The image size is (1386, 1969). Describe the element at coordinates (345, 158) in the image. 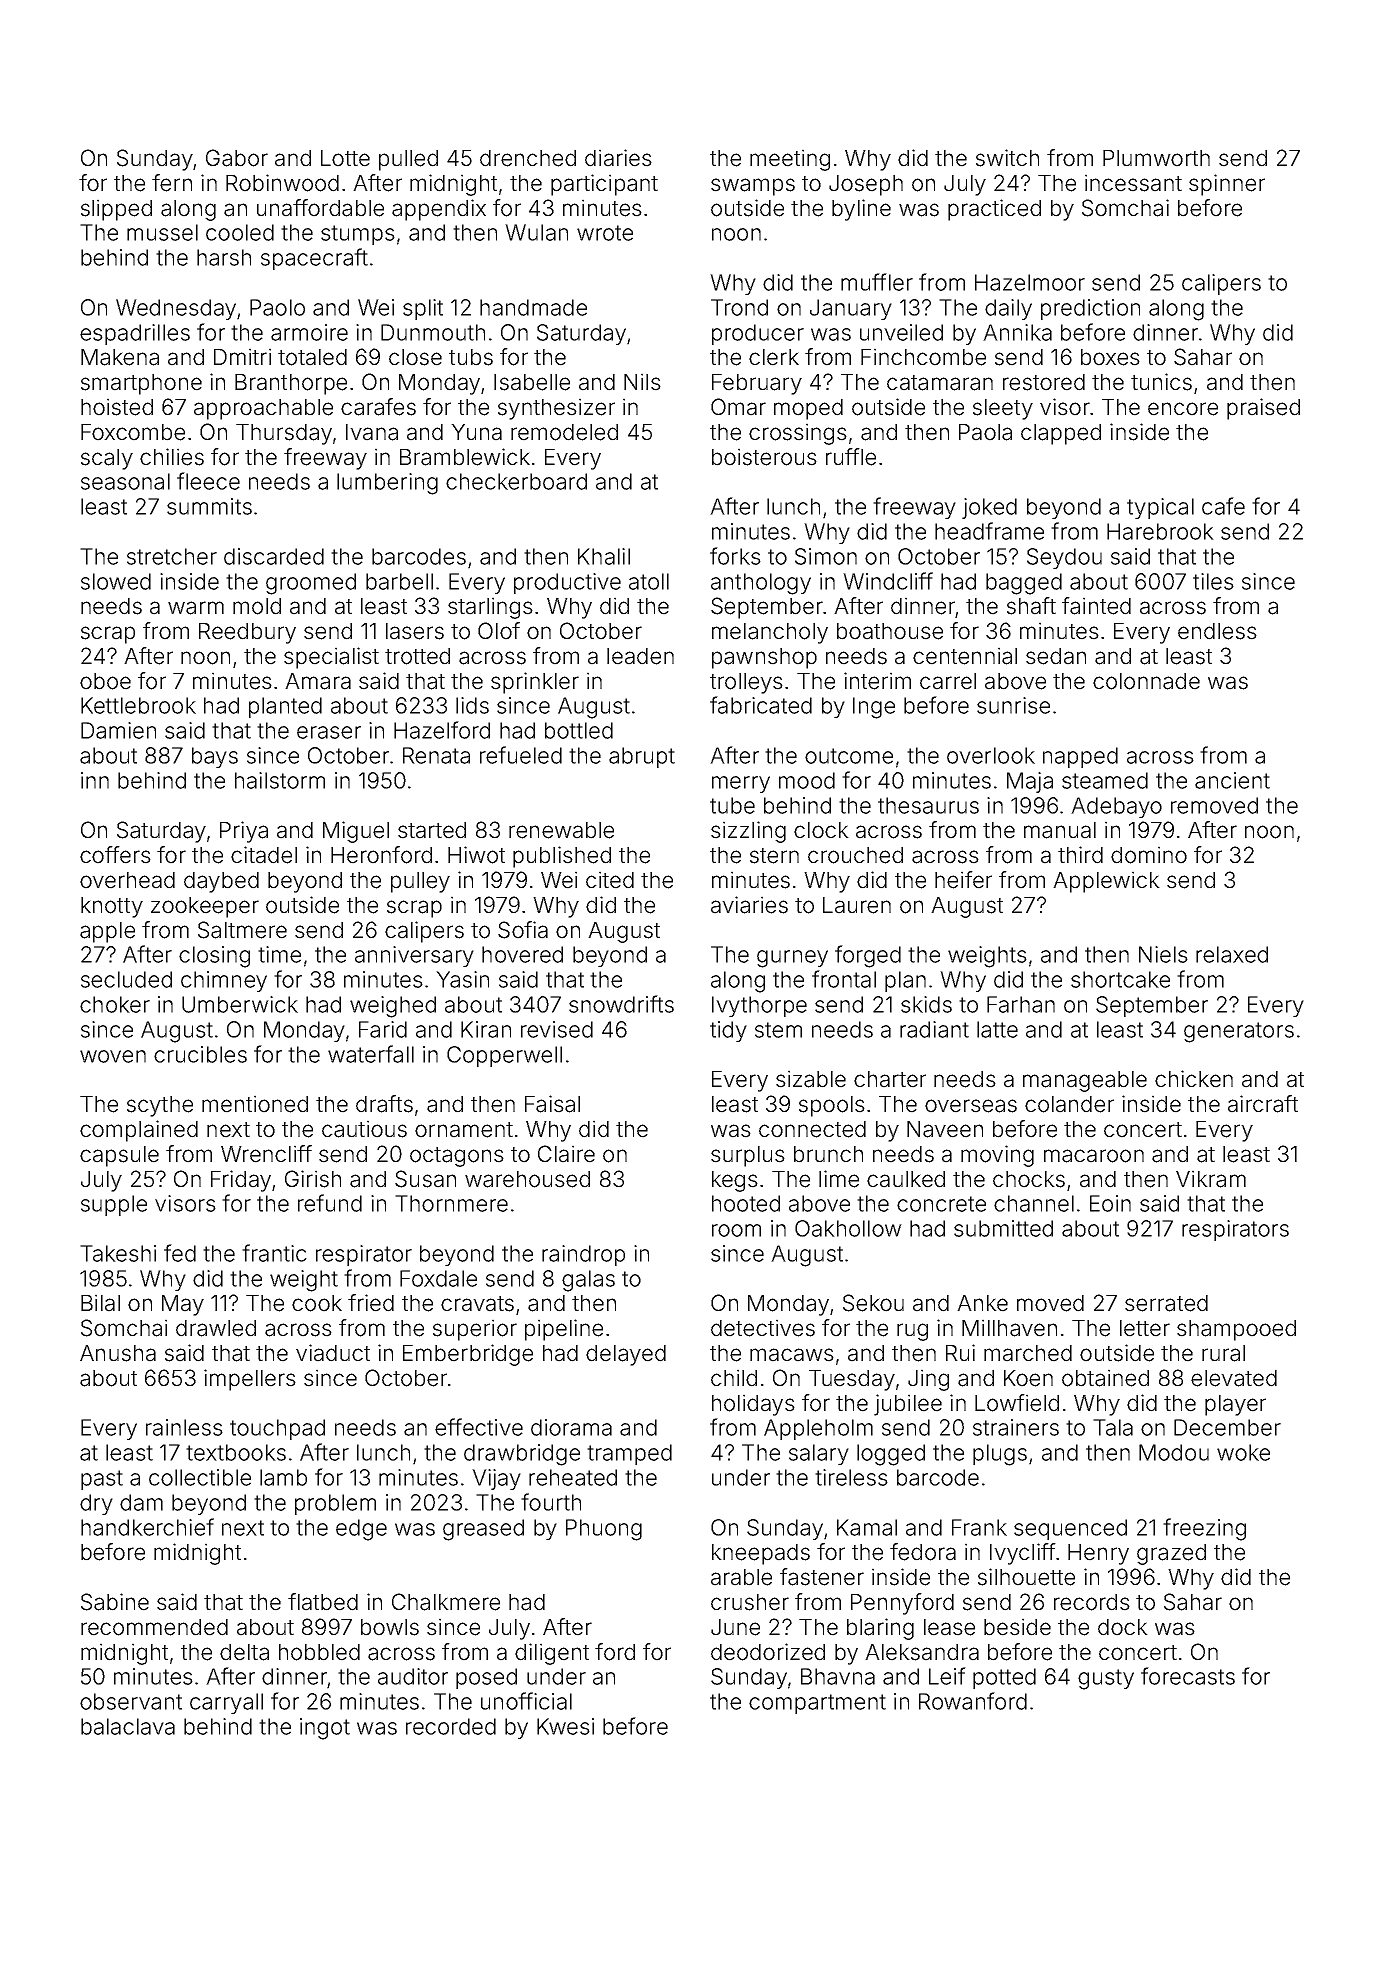

I see `Lotte` at that location.
